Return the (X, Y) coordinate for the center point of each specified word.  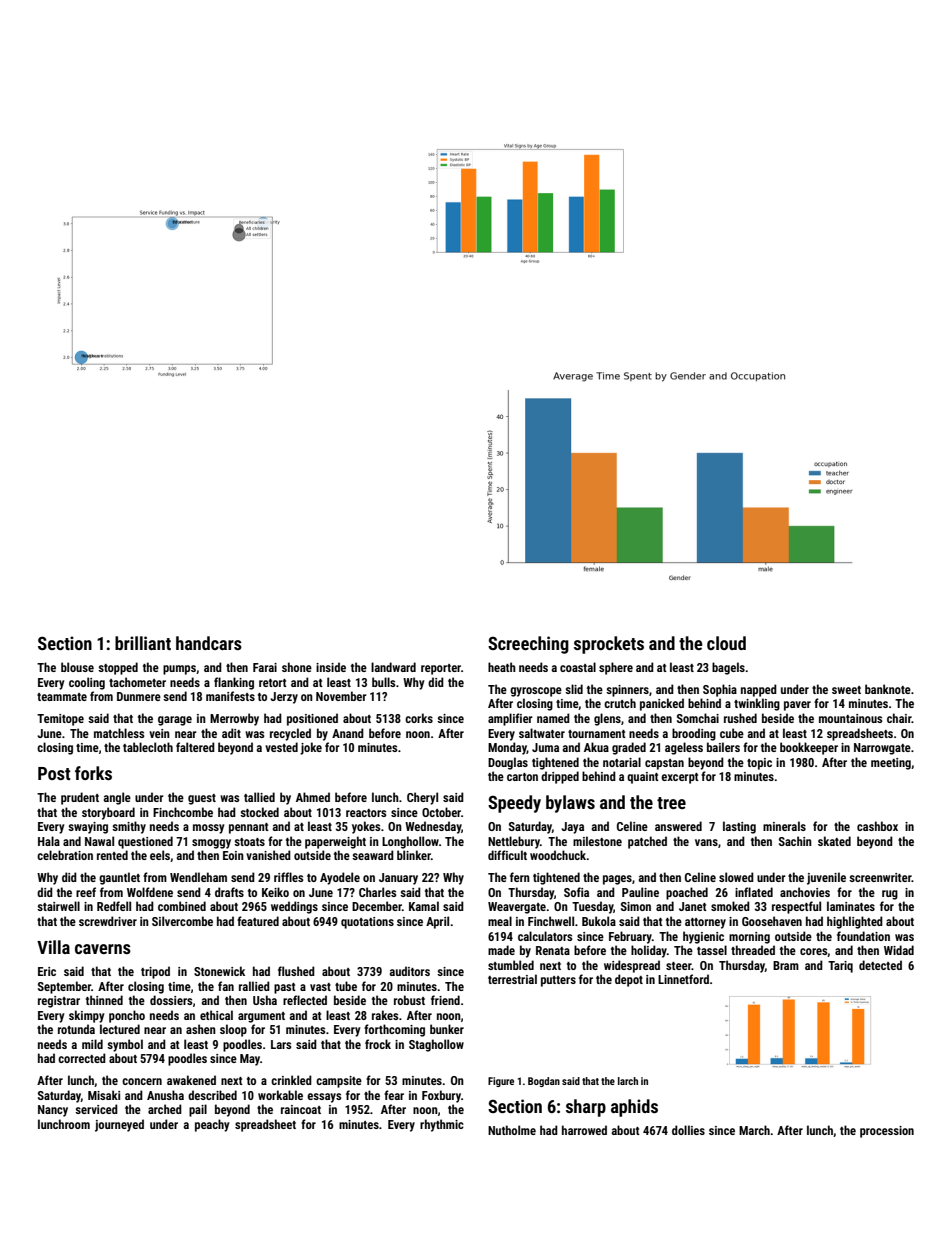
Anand (348, 733)
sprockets (609, 645)
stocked (259, 812)
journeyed (119, 1125)
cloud (726, 643)
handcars (209, 643)
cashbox (877, 826)
